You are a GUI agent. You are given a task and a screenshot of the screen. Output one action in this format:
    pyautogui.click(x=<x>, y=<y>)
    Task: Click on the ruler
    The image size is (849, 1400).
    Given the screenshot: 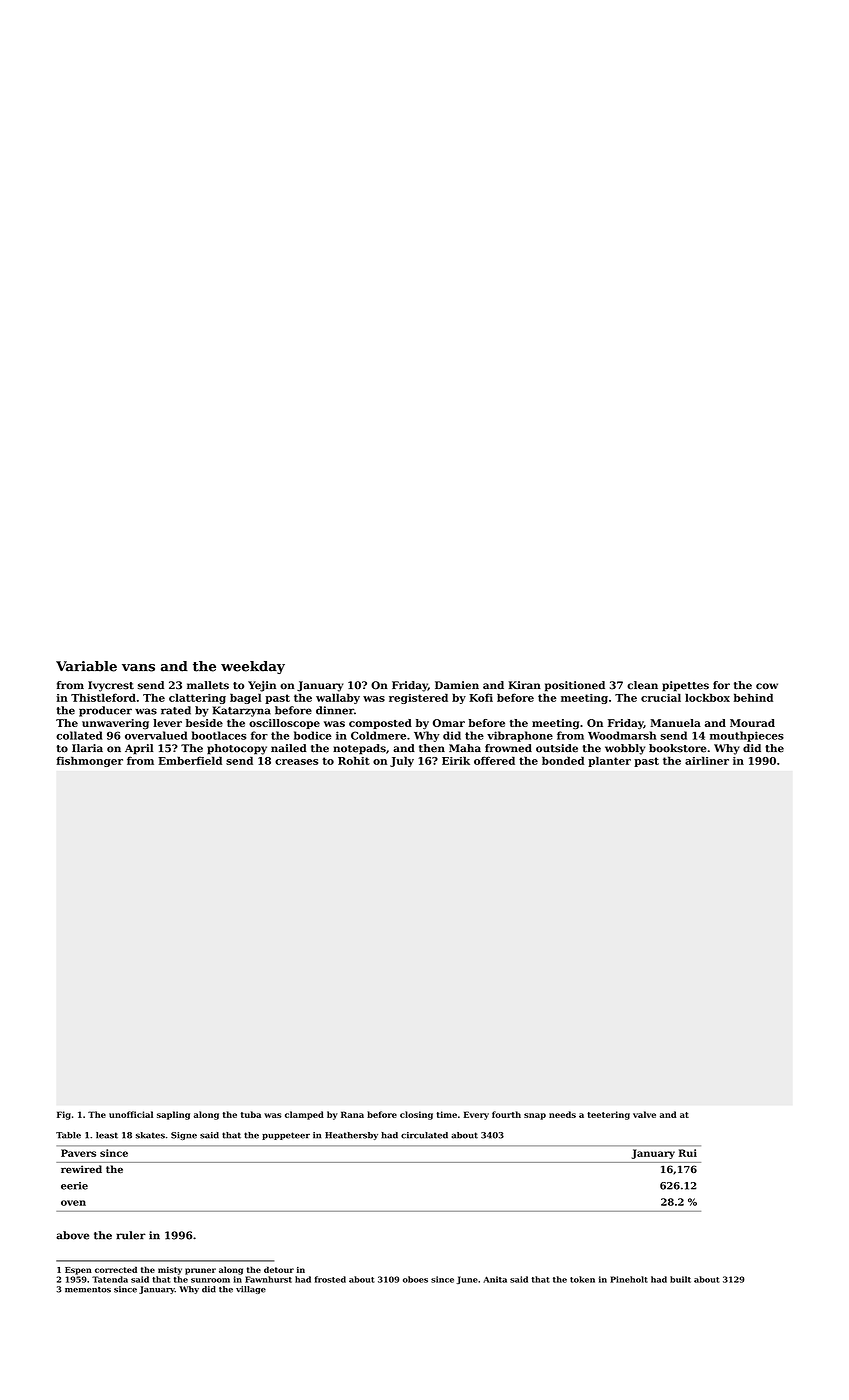 What is the action you would take?
    pyautogui.click(x=131, y=1235)
